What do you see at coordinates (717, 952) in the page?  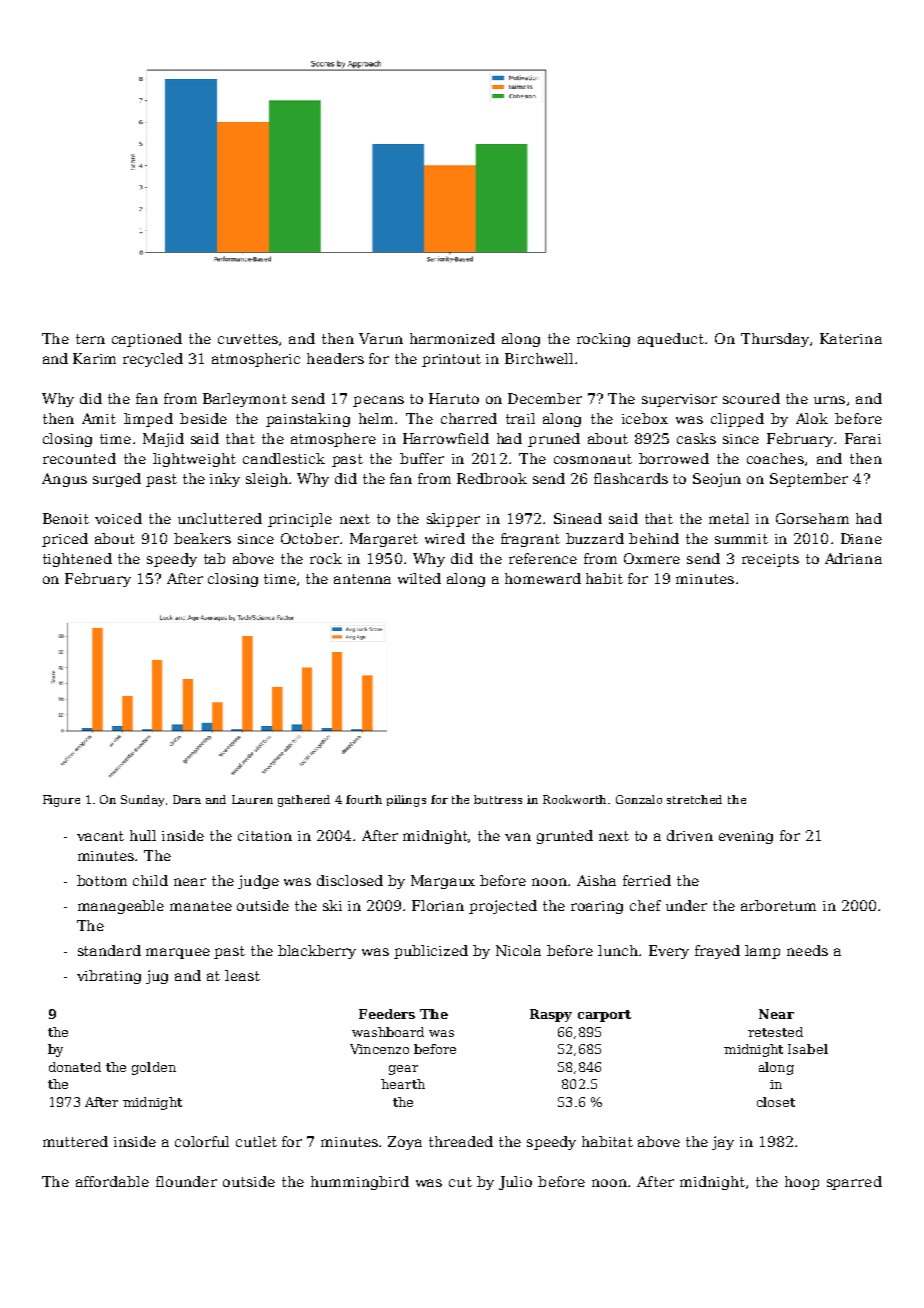 I see `frayed` at bounding box center [717, 952].
